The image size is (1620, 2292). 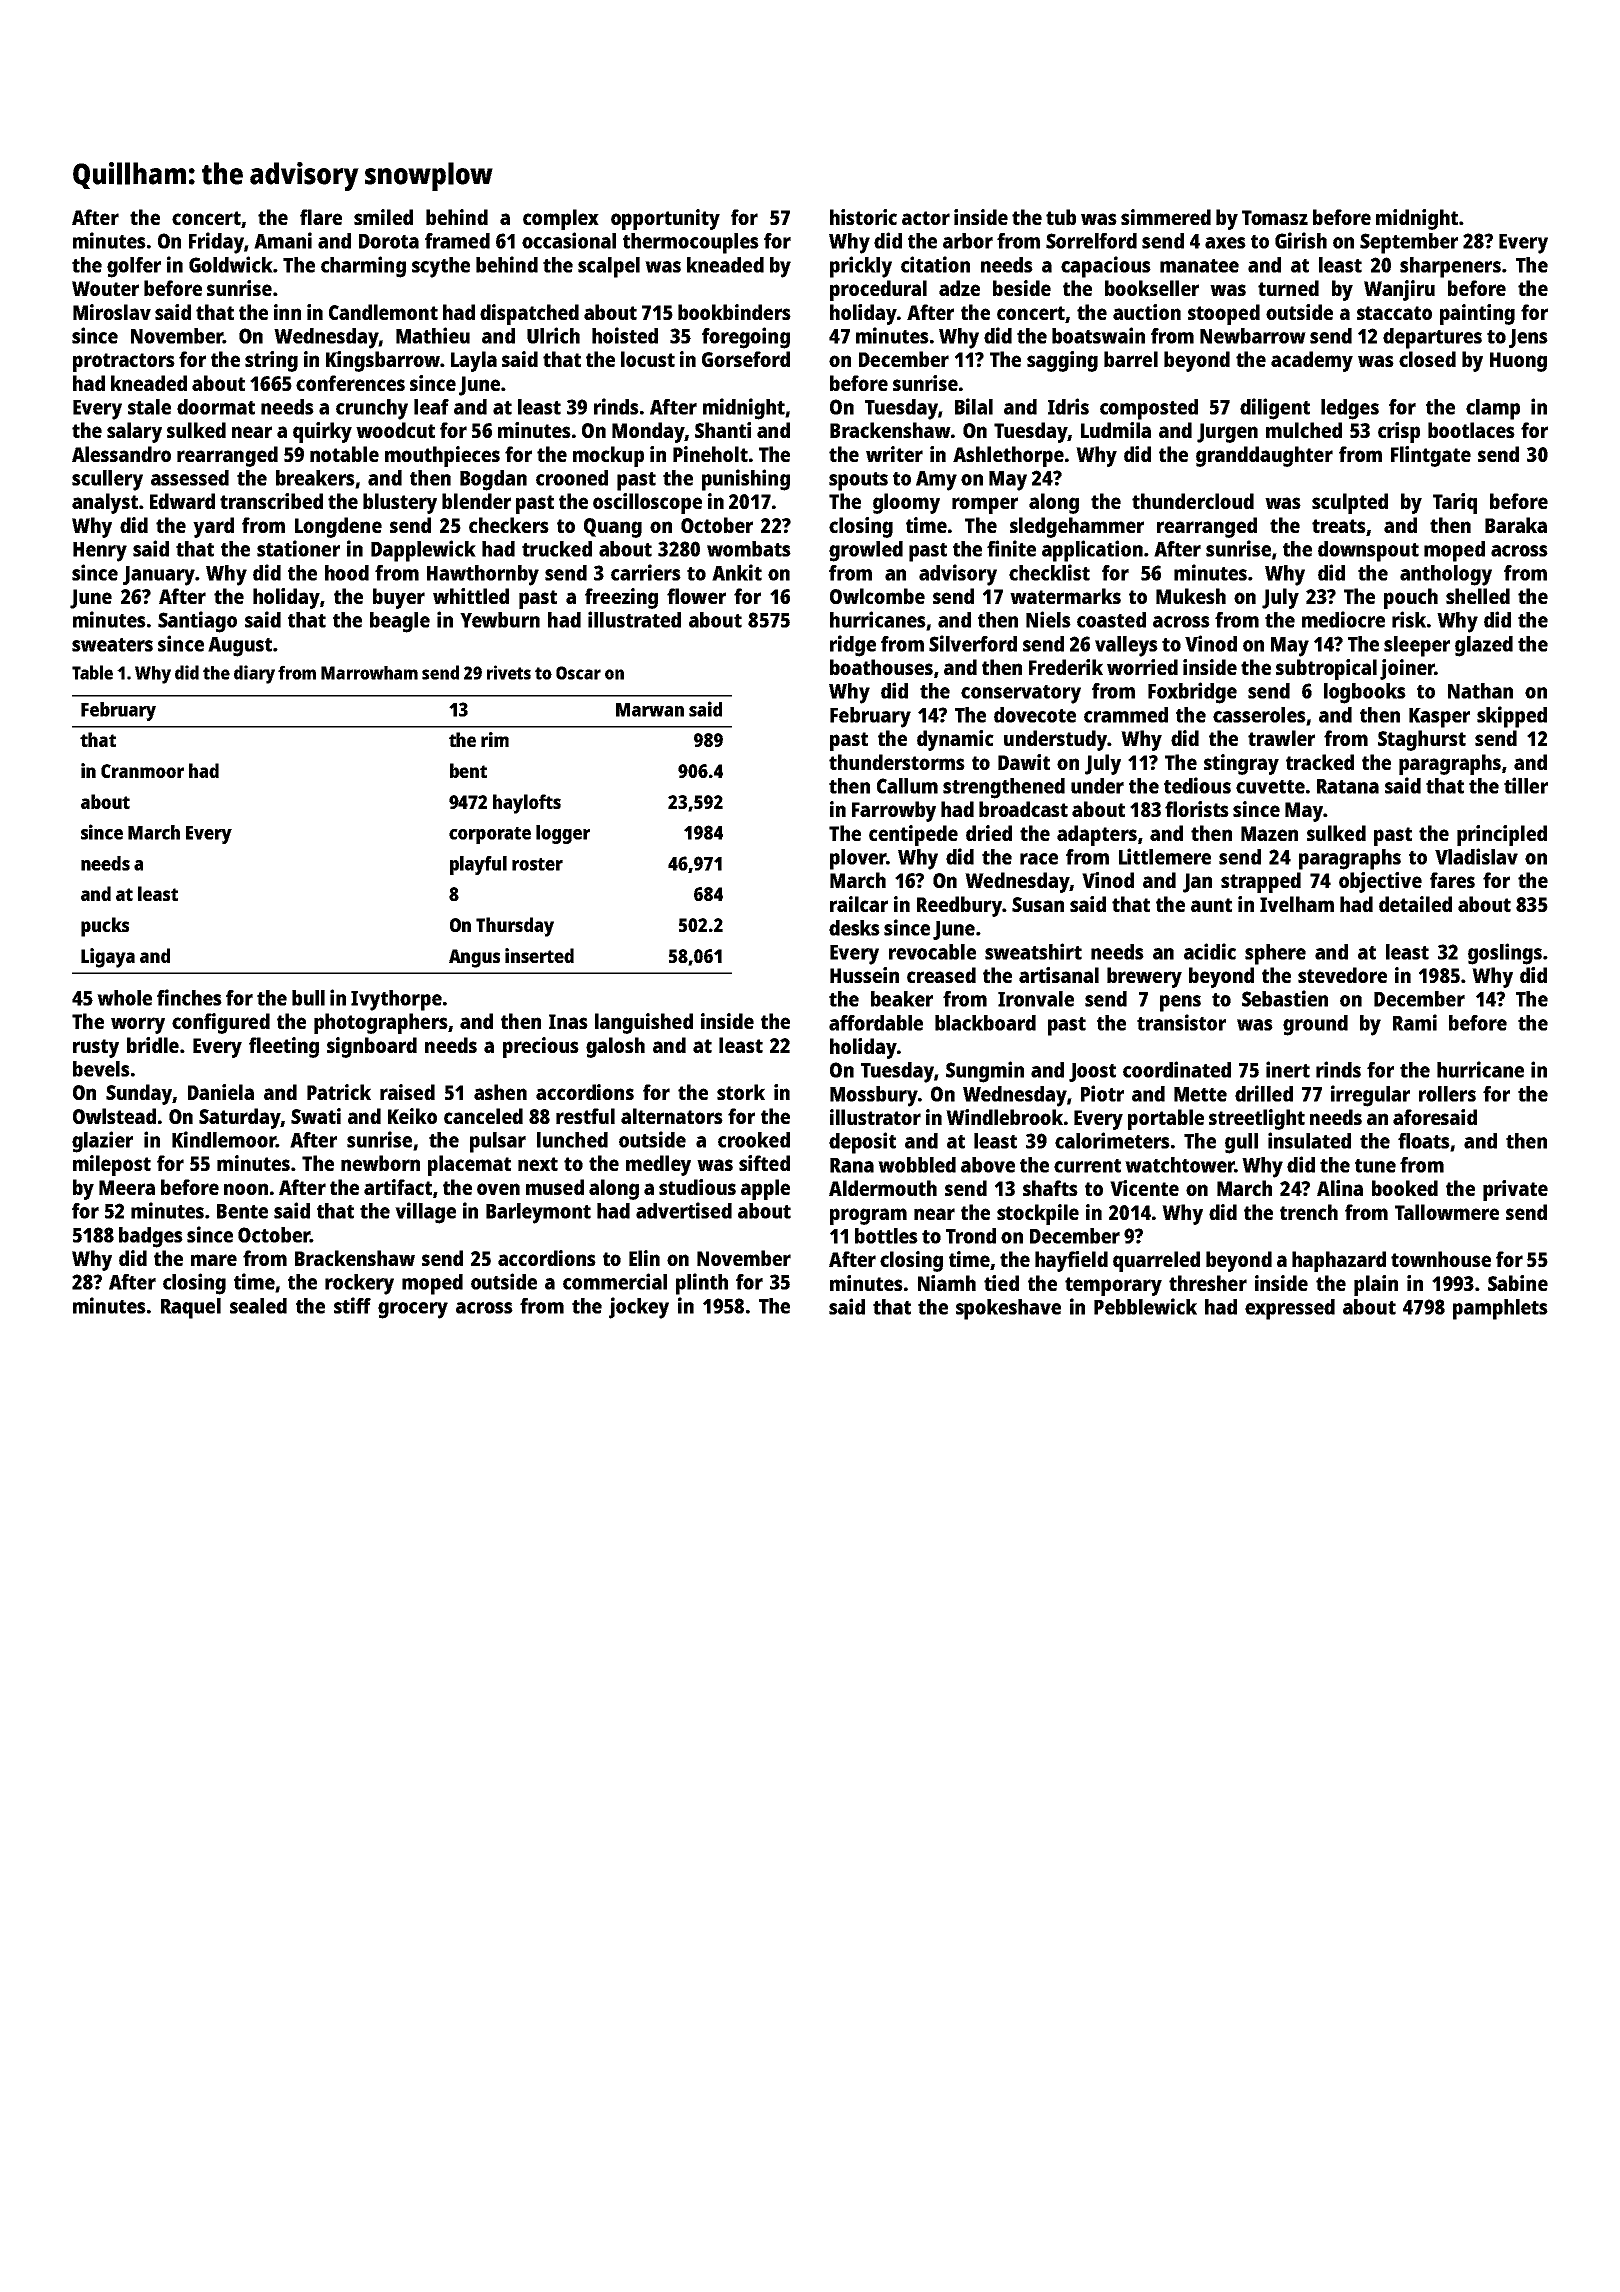 What do you see at coordinates (644, 1258) in the screenshot?
I see `Elin` at bounding box center [644, 1258].
